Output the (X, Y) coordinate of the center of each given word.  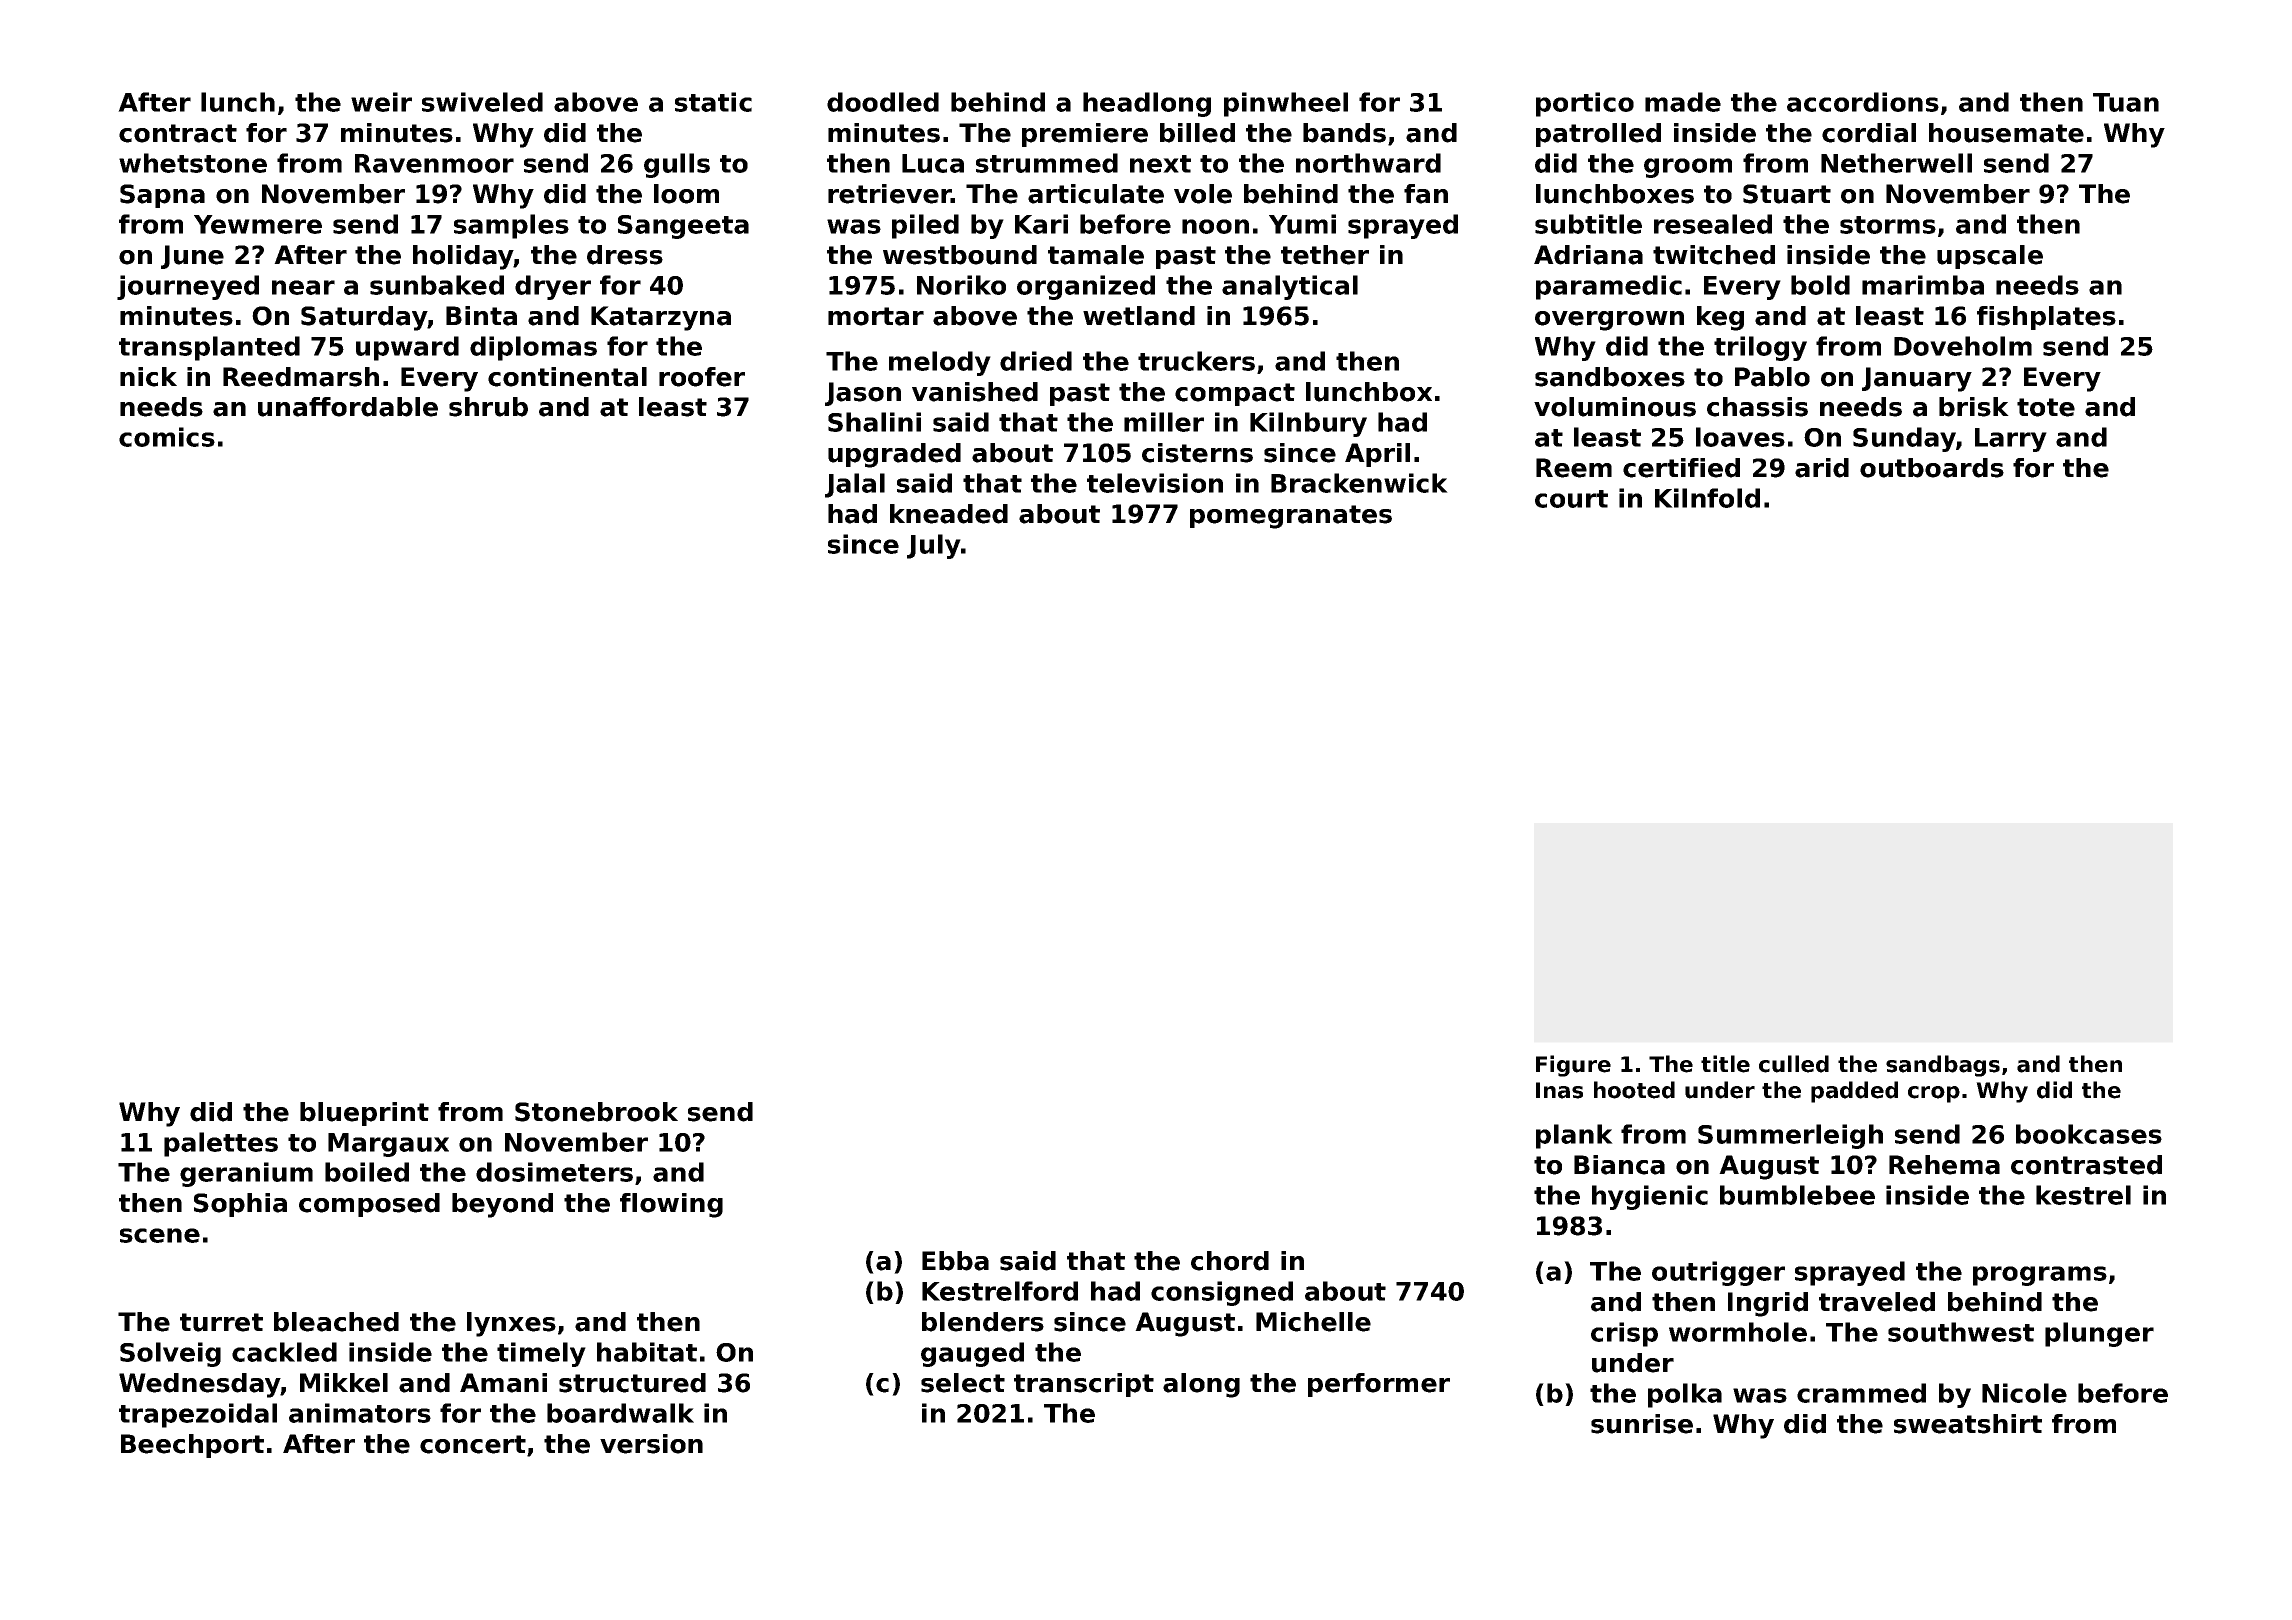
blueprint (364, 1114)
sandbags (1943, 1066)
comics (167, 437)
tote (2046, 407)
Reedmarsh (301, 377)
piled (925, 226)
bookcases (2089, 1134)
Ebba (955, 1261)
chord (1230, 1261)
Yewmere (258, 224)
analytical (1290, 287)
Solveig (170, 1354)
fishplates (2046, 318)
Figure (1573, 1066)
